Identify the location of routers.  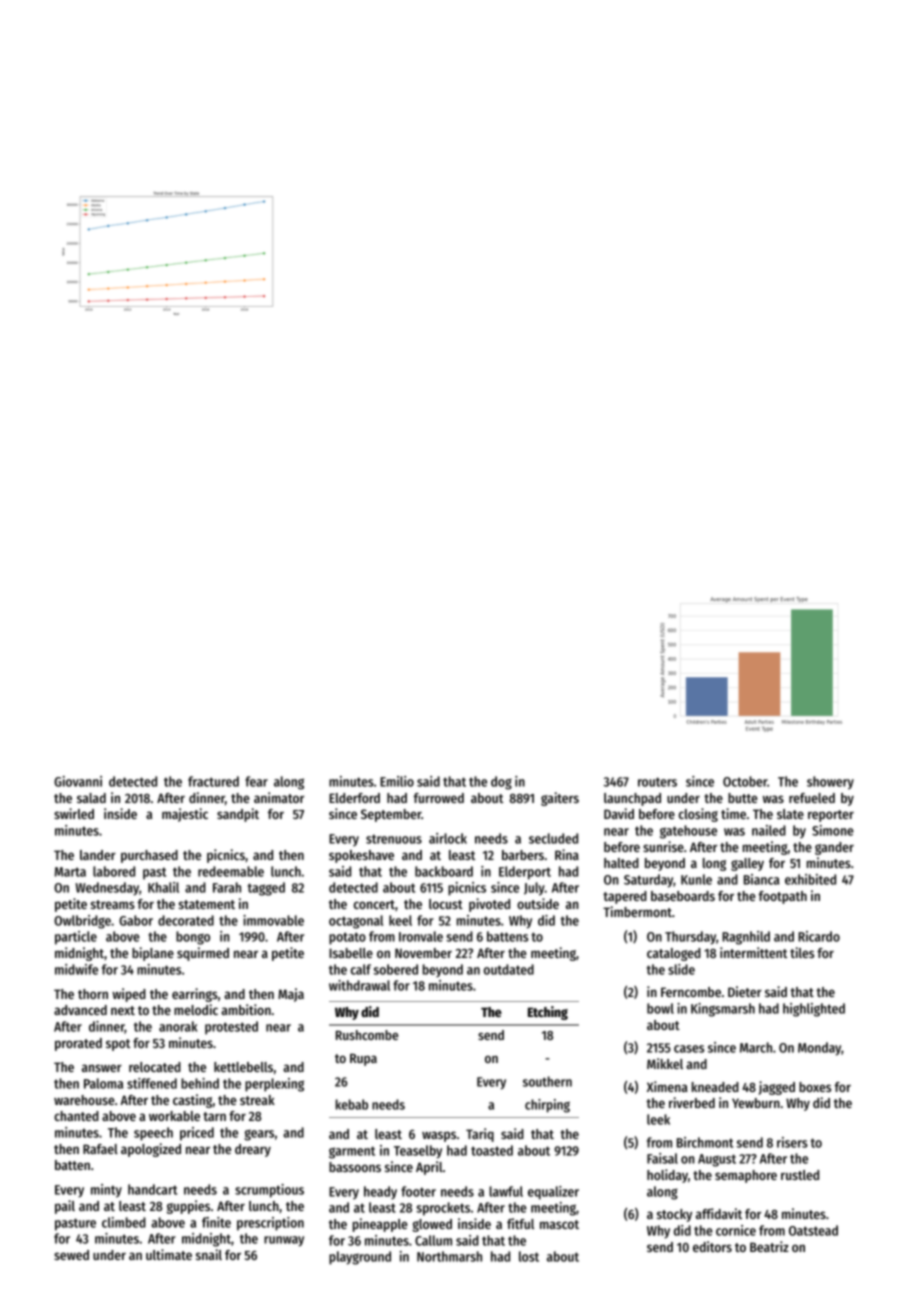
(657, 782).
